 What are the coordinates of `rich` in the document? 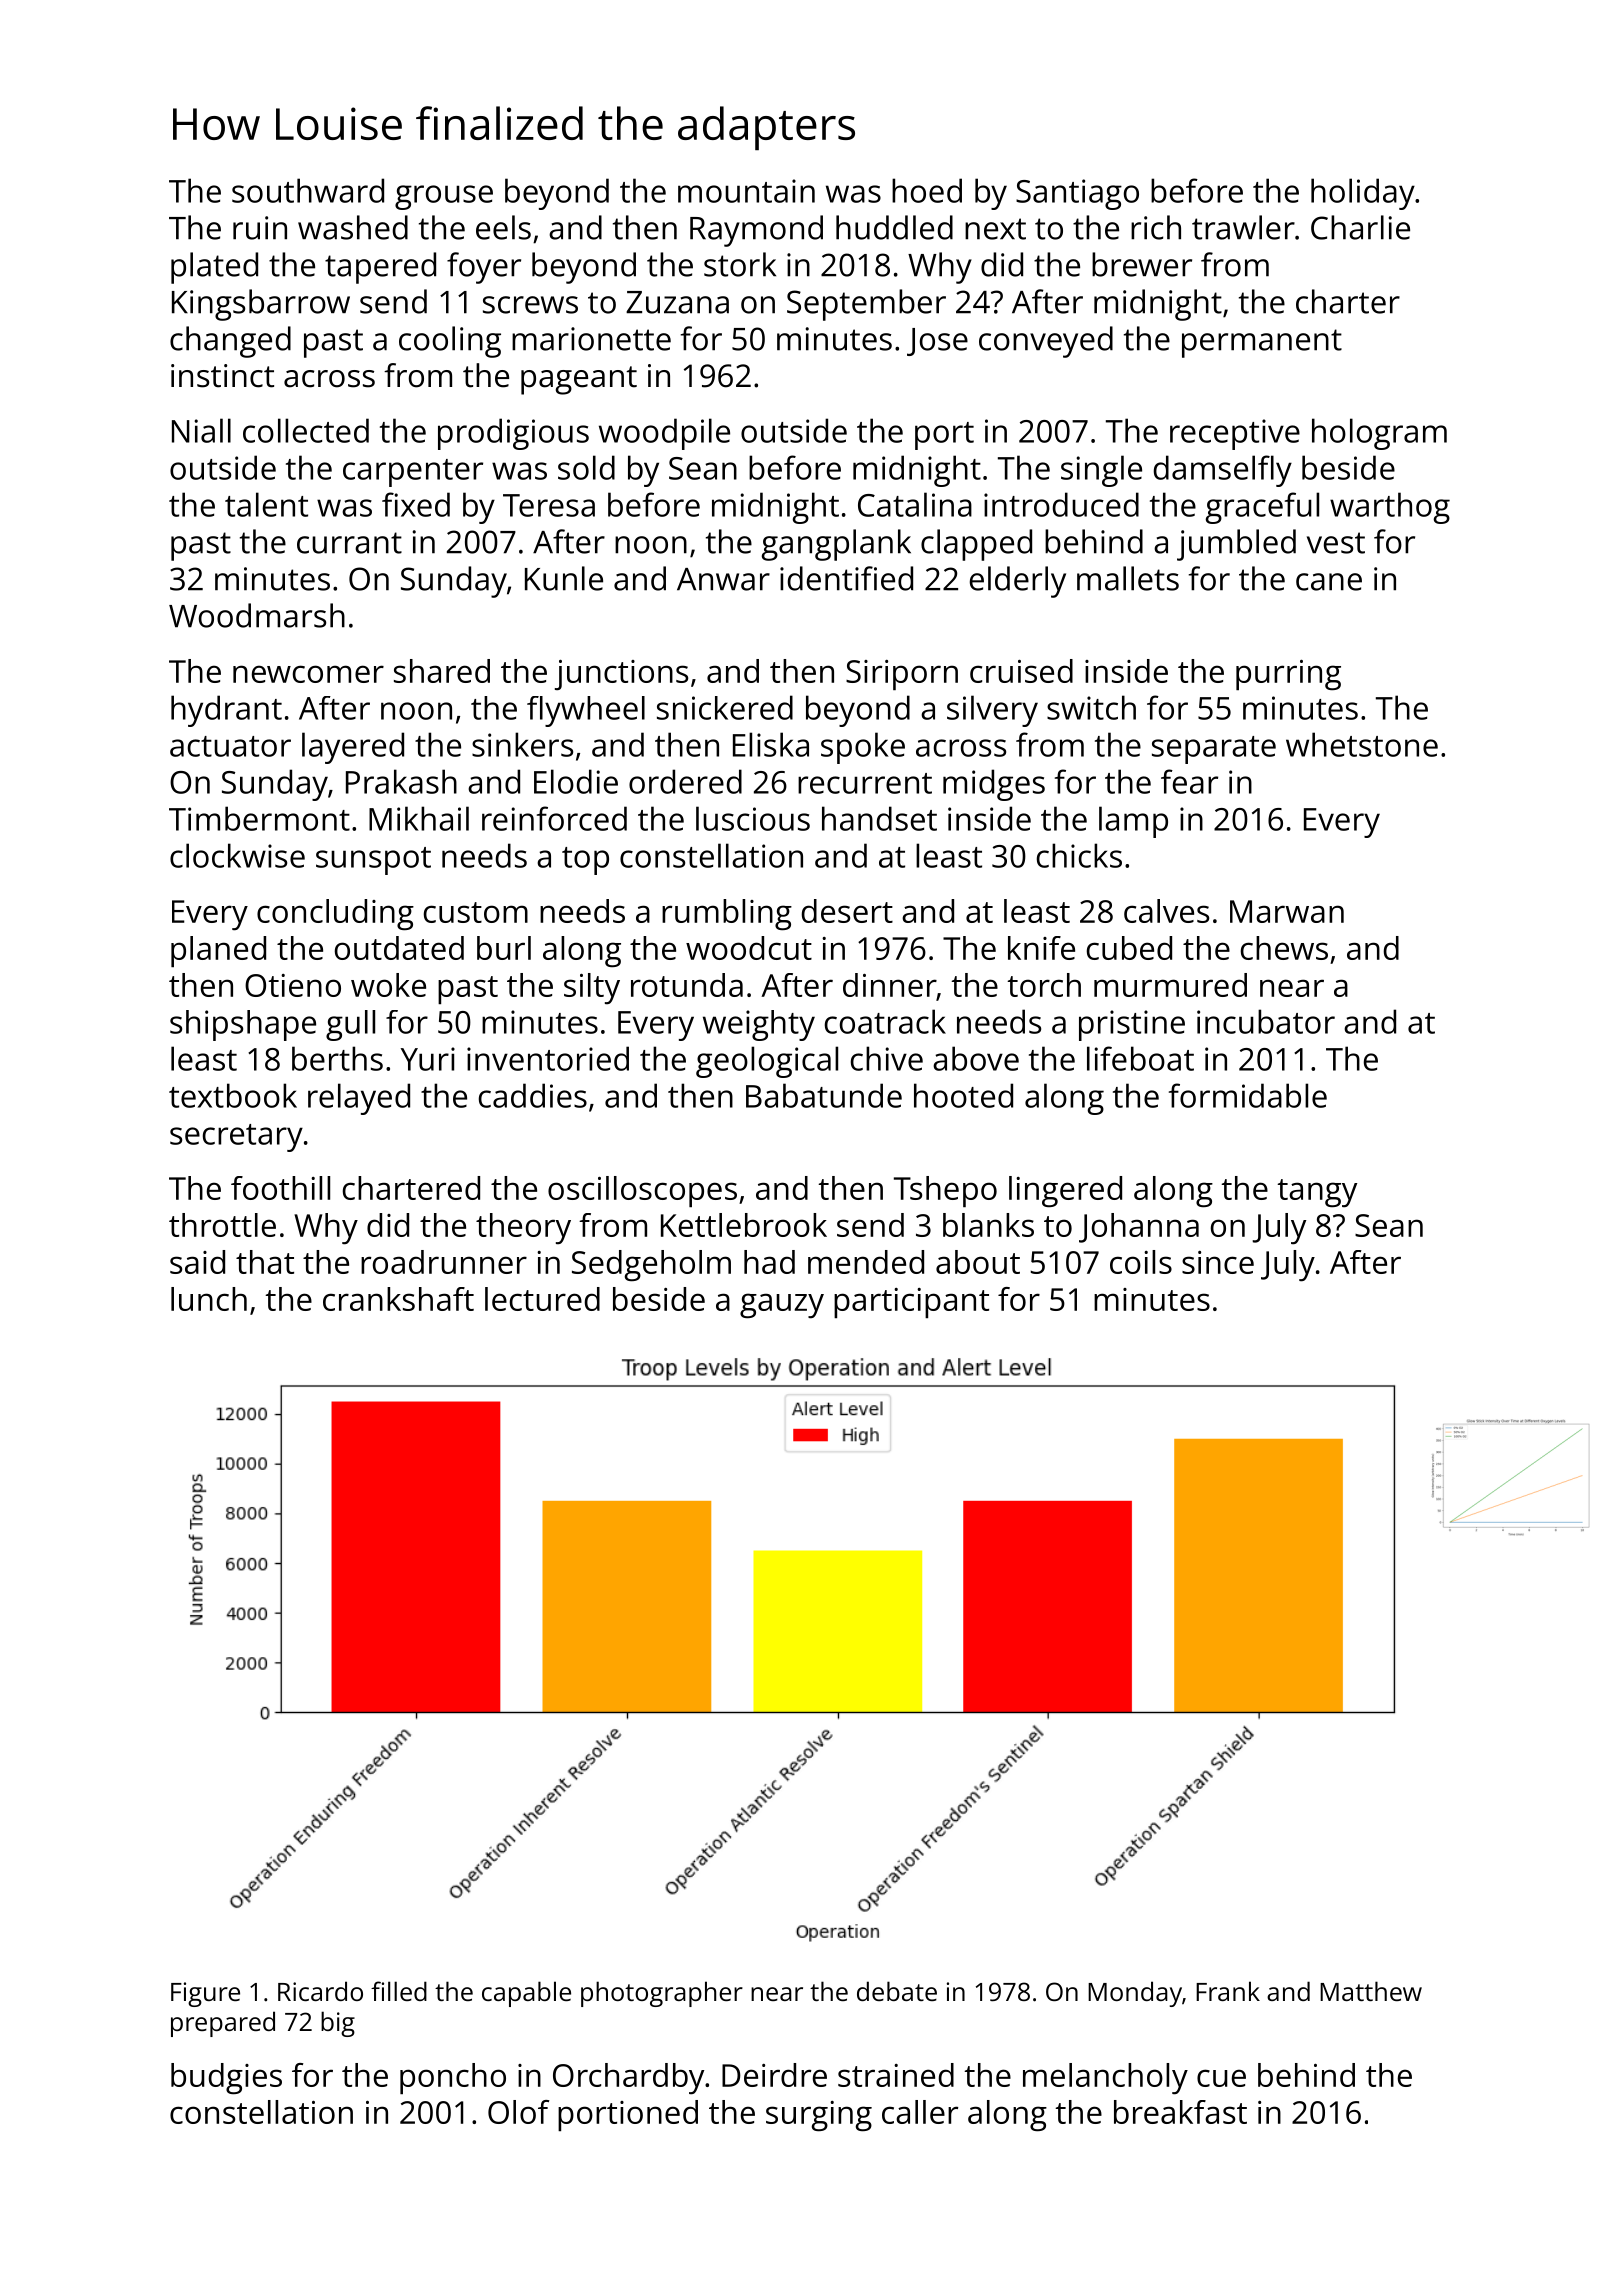 It's located at (1156, 227).
